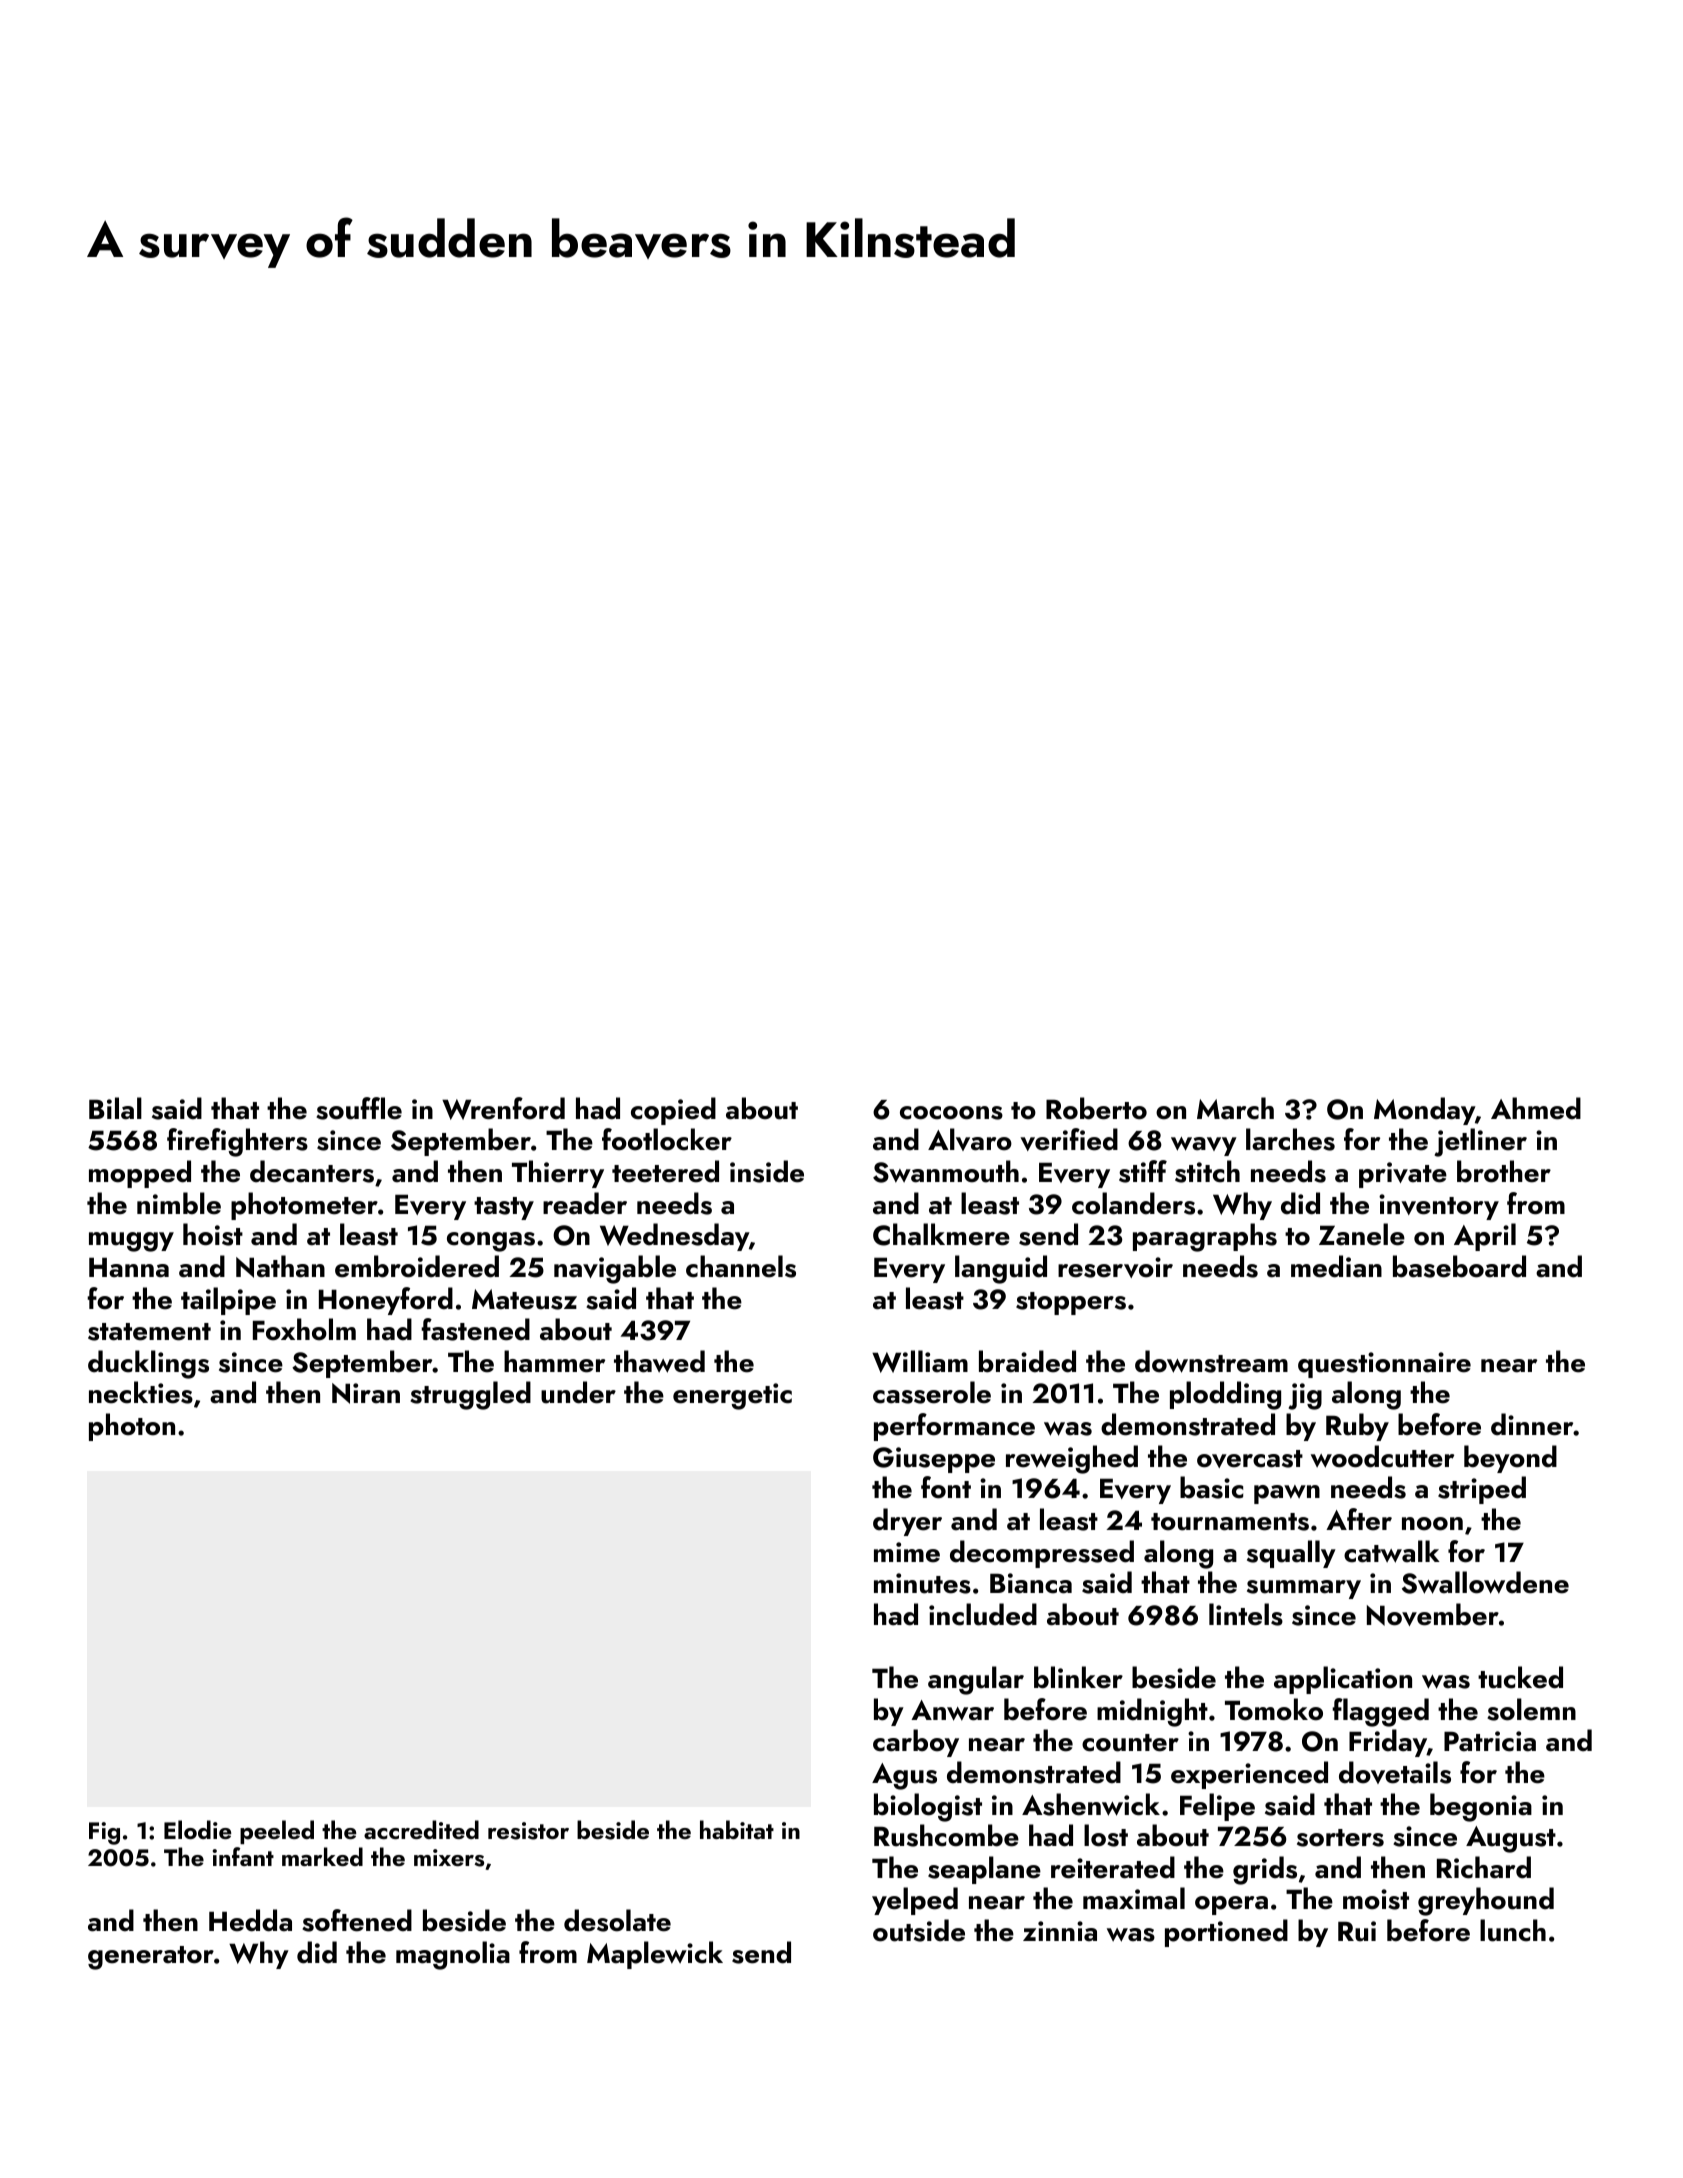 Image resolution: width=1683 pixels, height=2178 pixels. I want to click on Monday, so click(1424, 1111).
